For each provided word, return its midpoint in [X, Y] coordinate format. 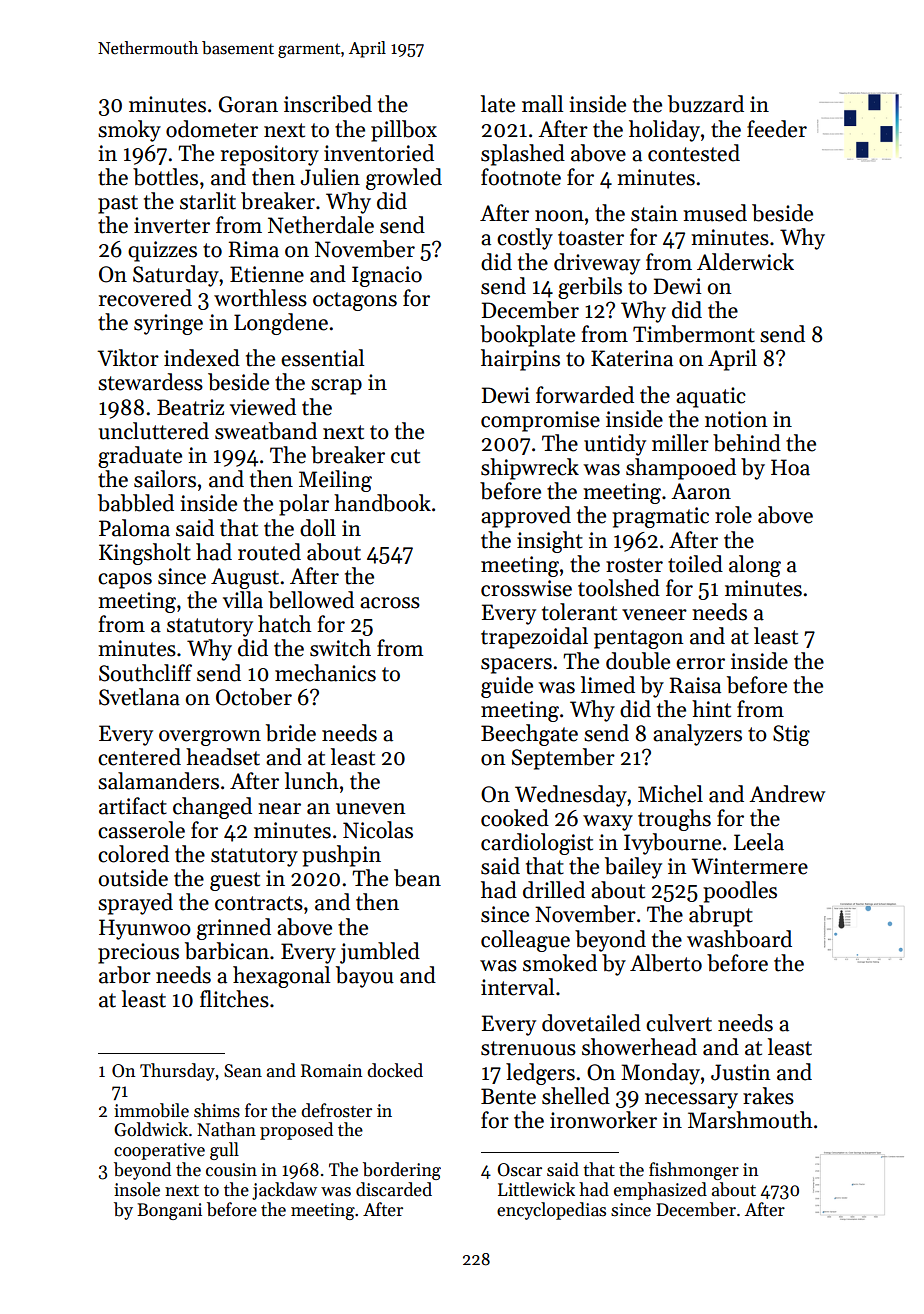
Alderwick [745, 262]
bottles [165, 177]
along [755, 566]
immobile [151, 1110]
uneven [370, 809]
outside [133, 878]
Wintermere [749, 866]
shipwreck [530, 469]
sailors [165, 479]
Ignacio [387, 276]
